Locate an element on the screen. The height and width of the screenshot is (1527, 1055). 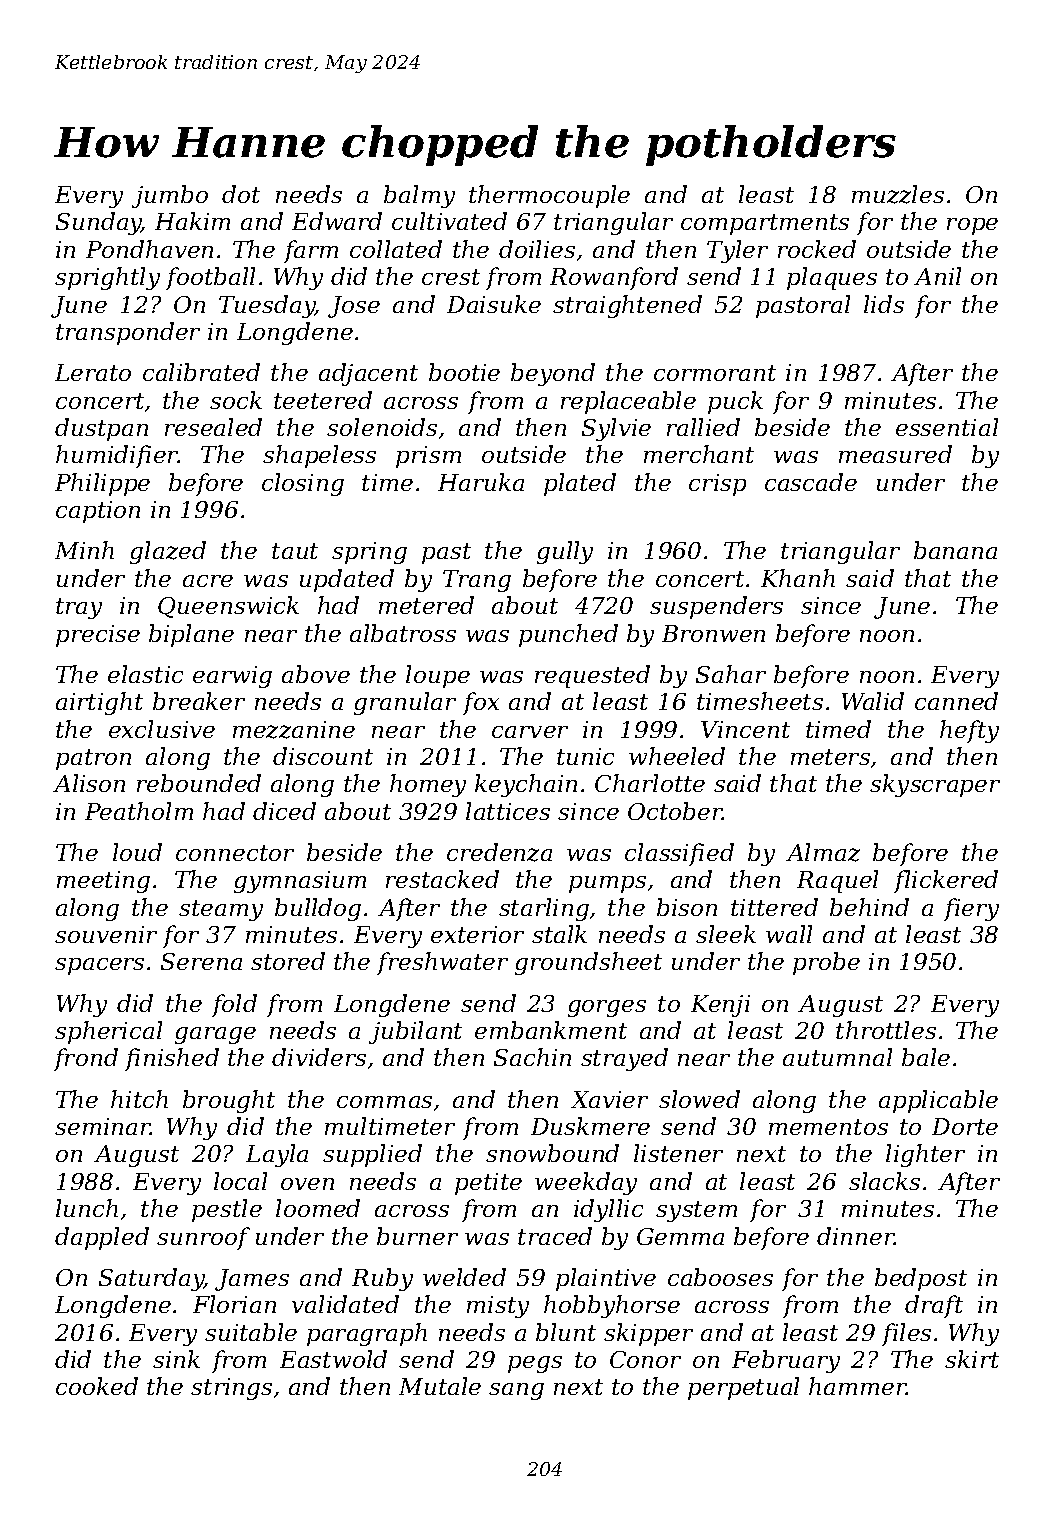
meters is located at coordinates (830, 757).
